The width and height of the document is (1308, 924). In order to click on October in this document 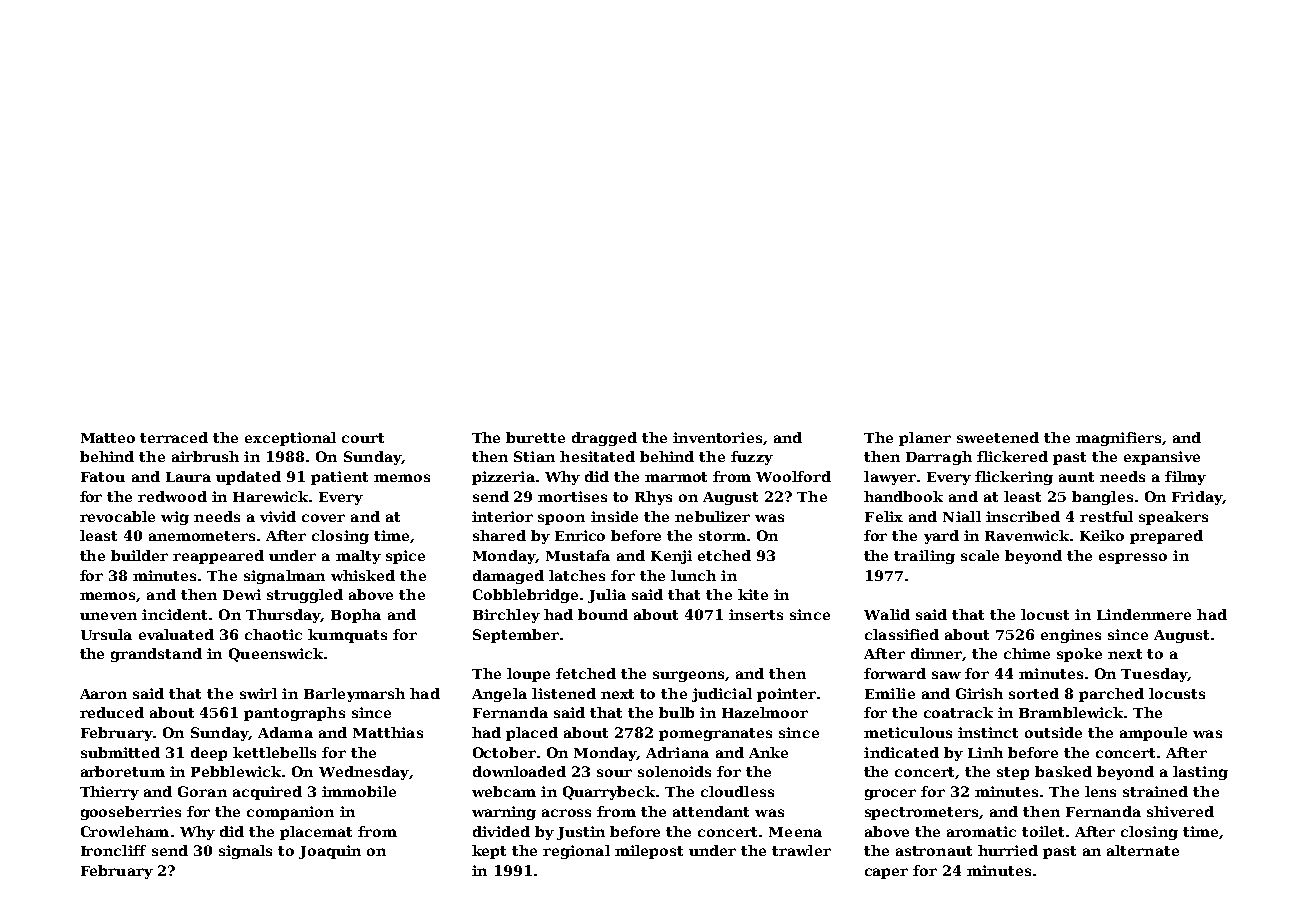, I will do `click(504, 752)`.
